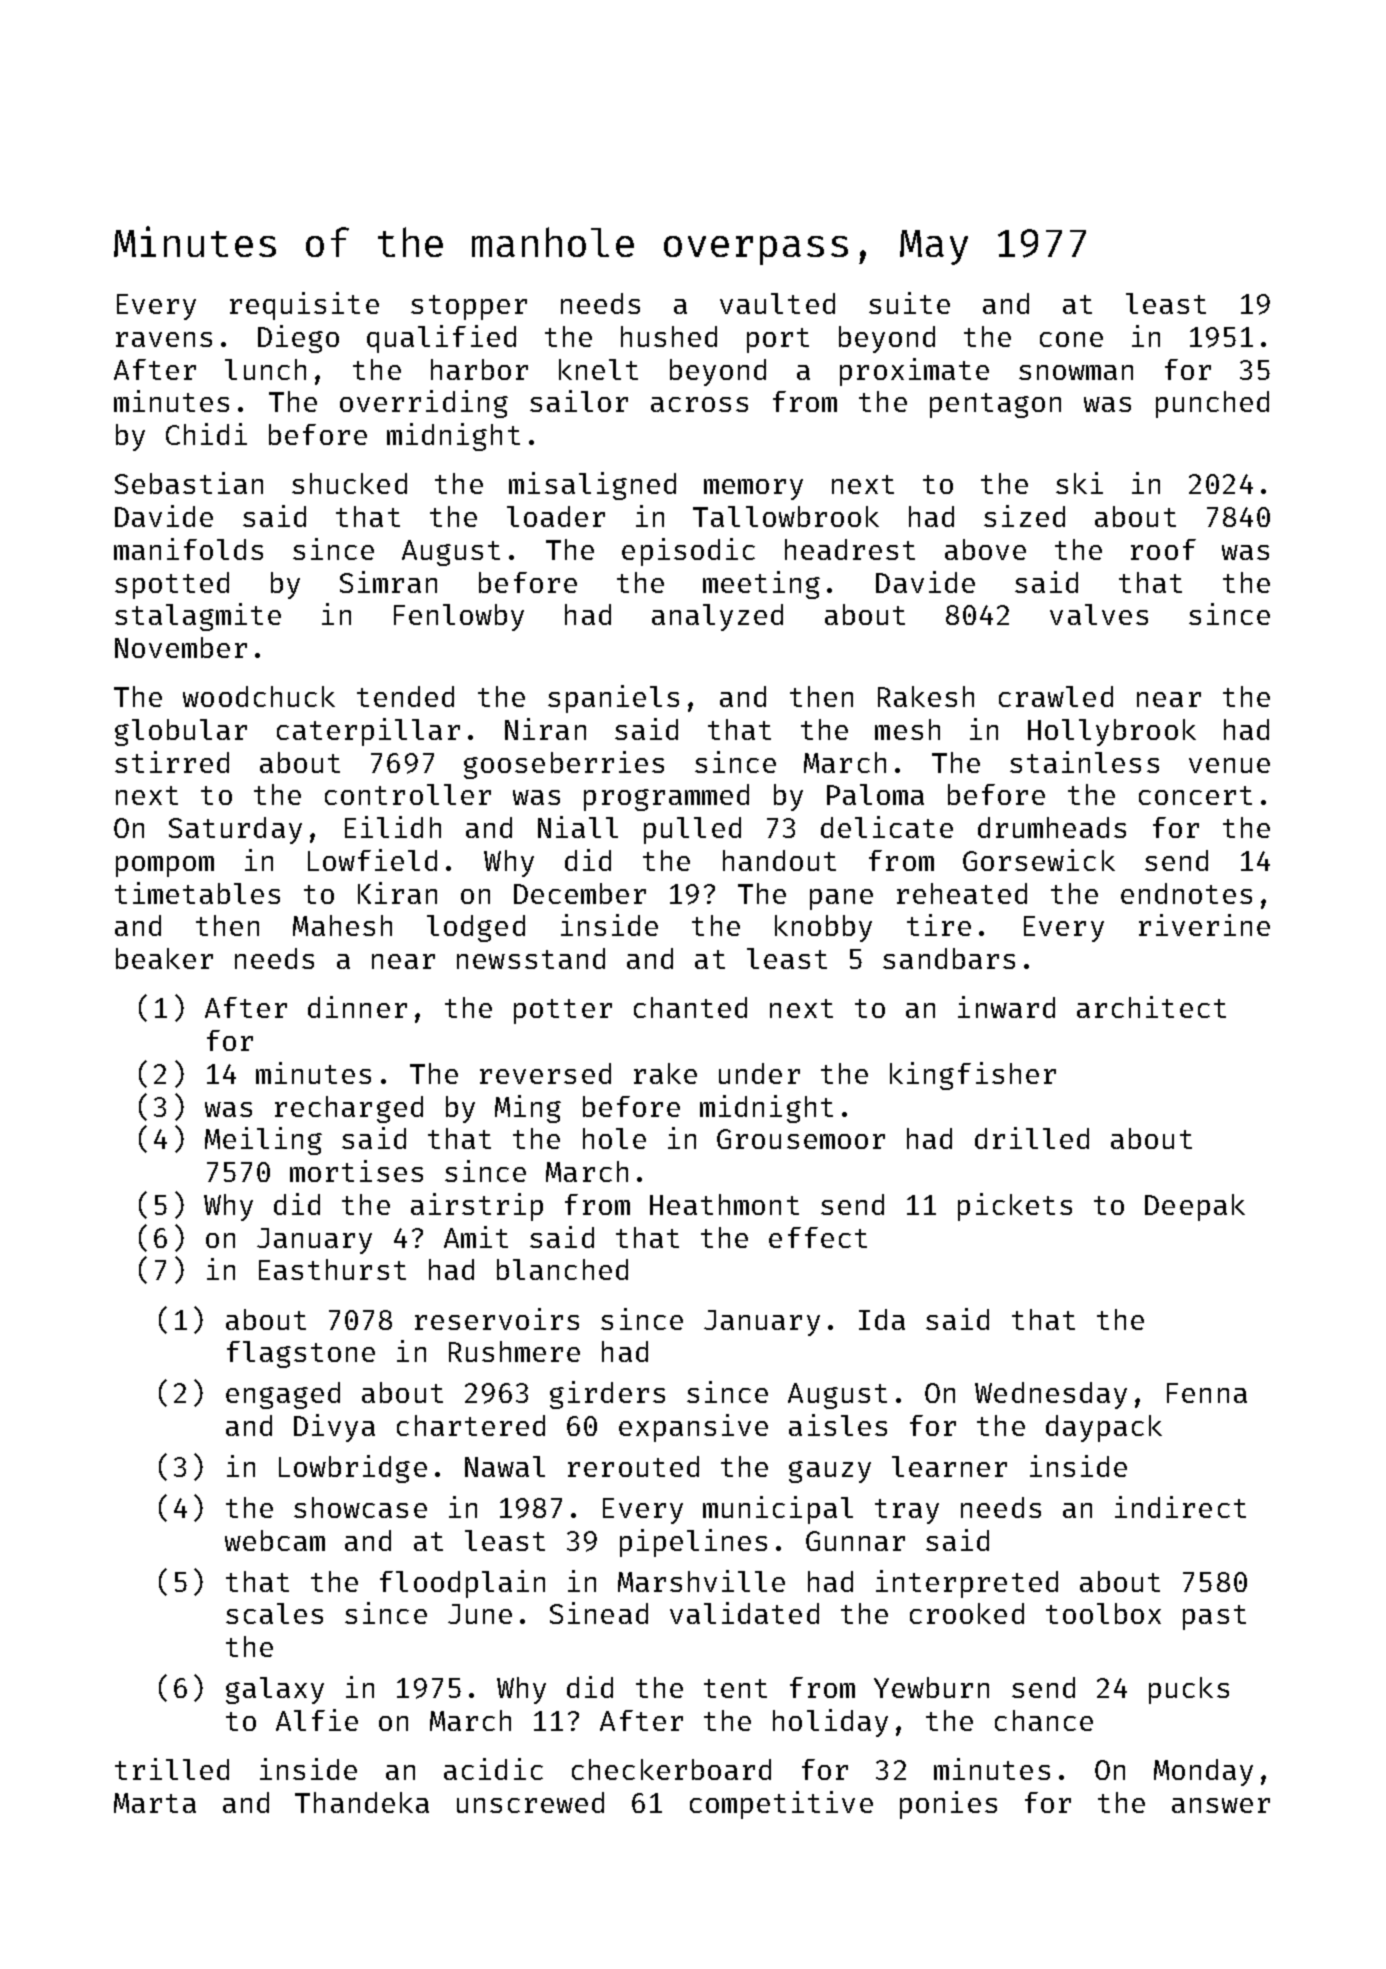  Describe the element at coordinates (1071, 339) in the image. I see `cone` at that location.
